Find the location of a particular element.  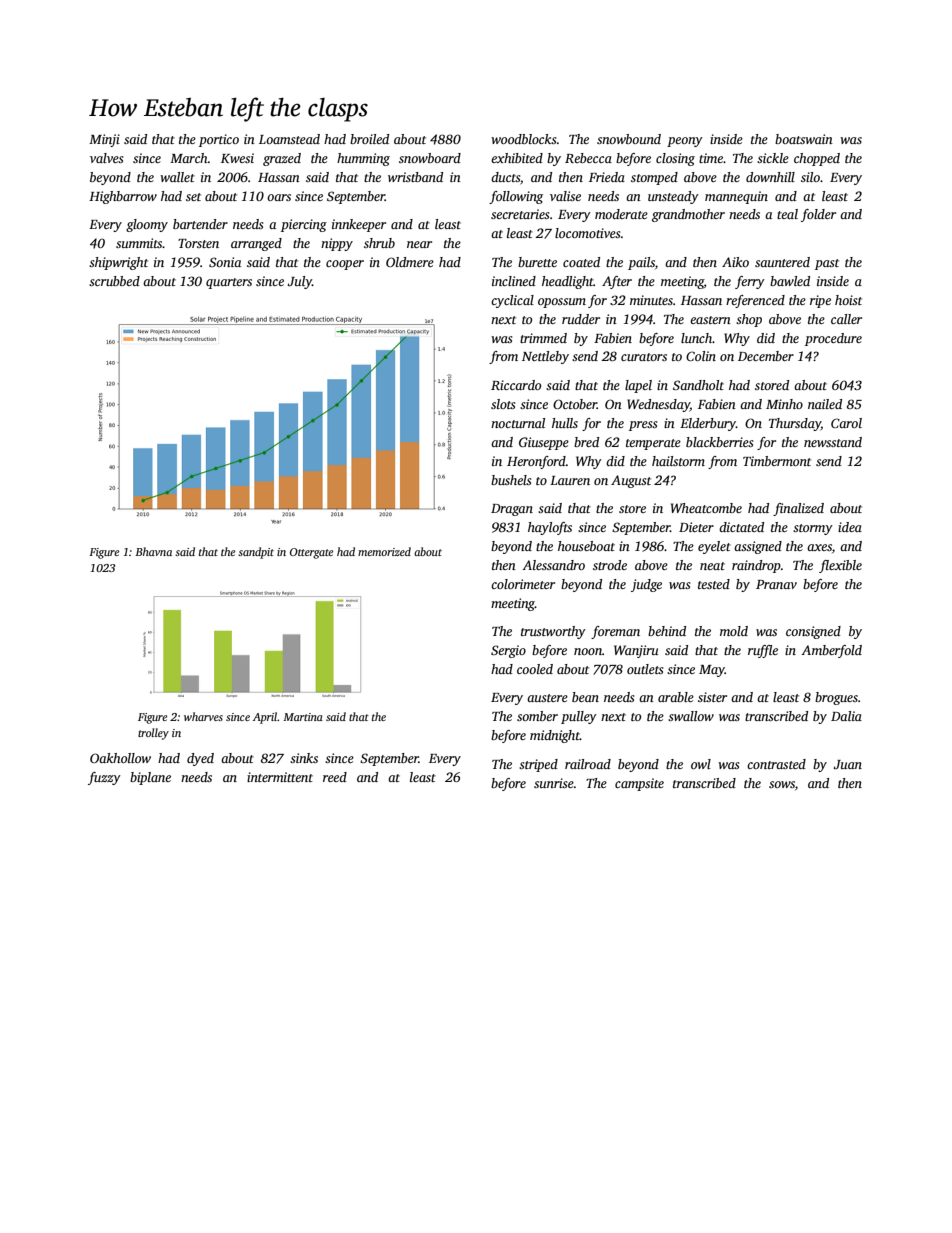

Pranav is located at coordinates (776, 584).
